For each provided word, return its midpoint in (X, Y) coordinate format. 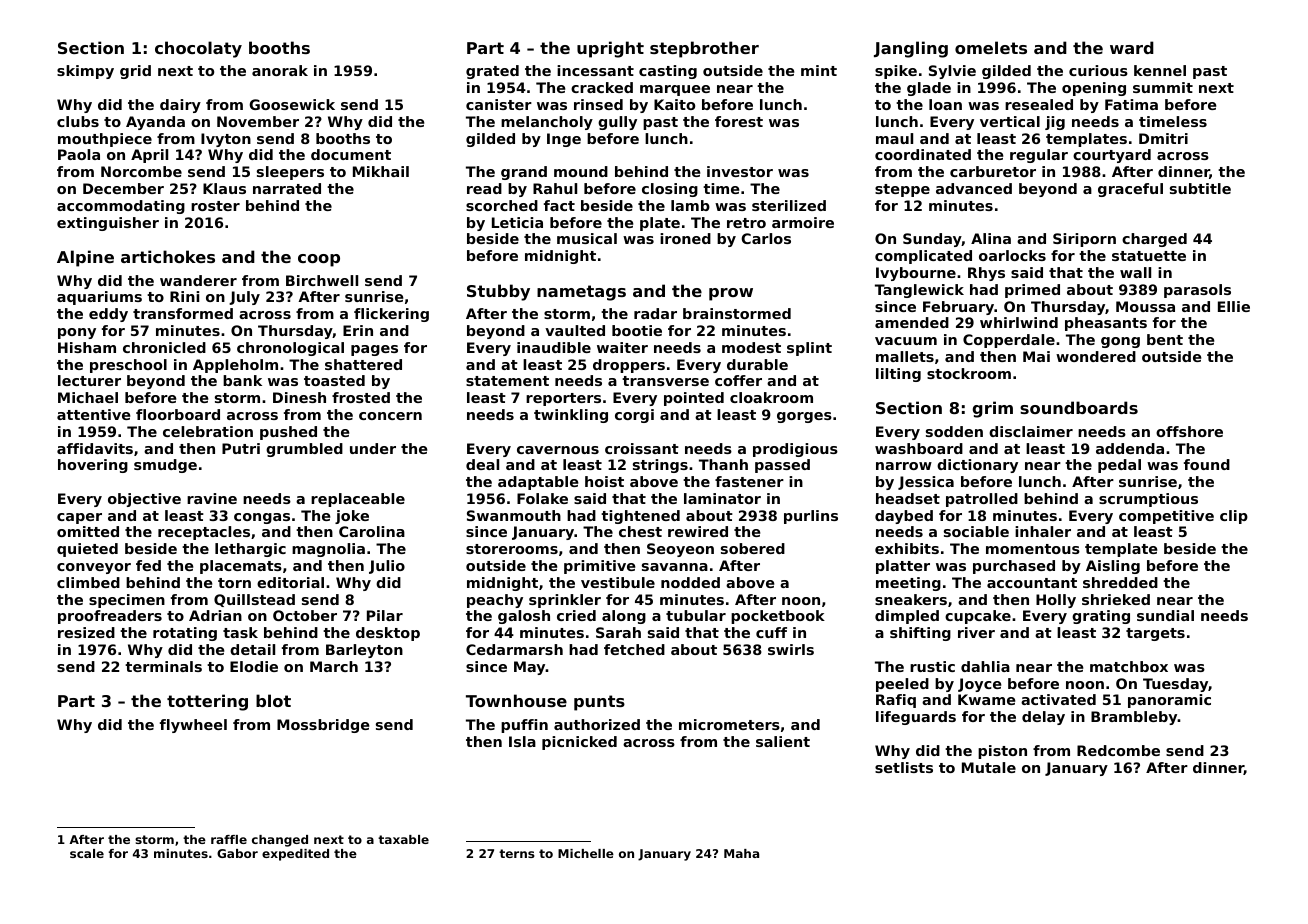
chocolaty (198, 49)
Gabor (237, 853)
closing (670, 190)
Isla (522, 741)
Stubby (498, 292)
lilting (898, 375)
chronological (290, 349)
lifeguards (916, 718)
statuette (1149, 256)
